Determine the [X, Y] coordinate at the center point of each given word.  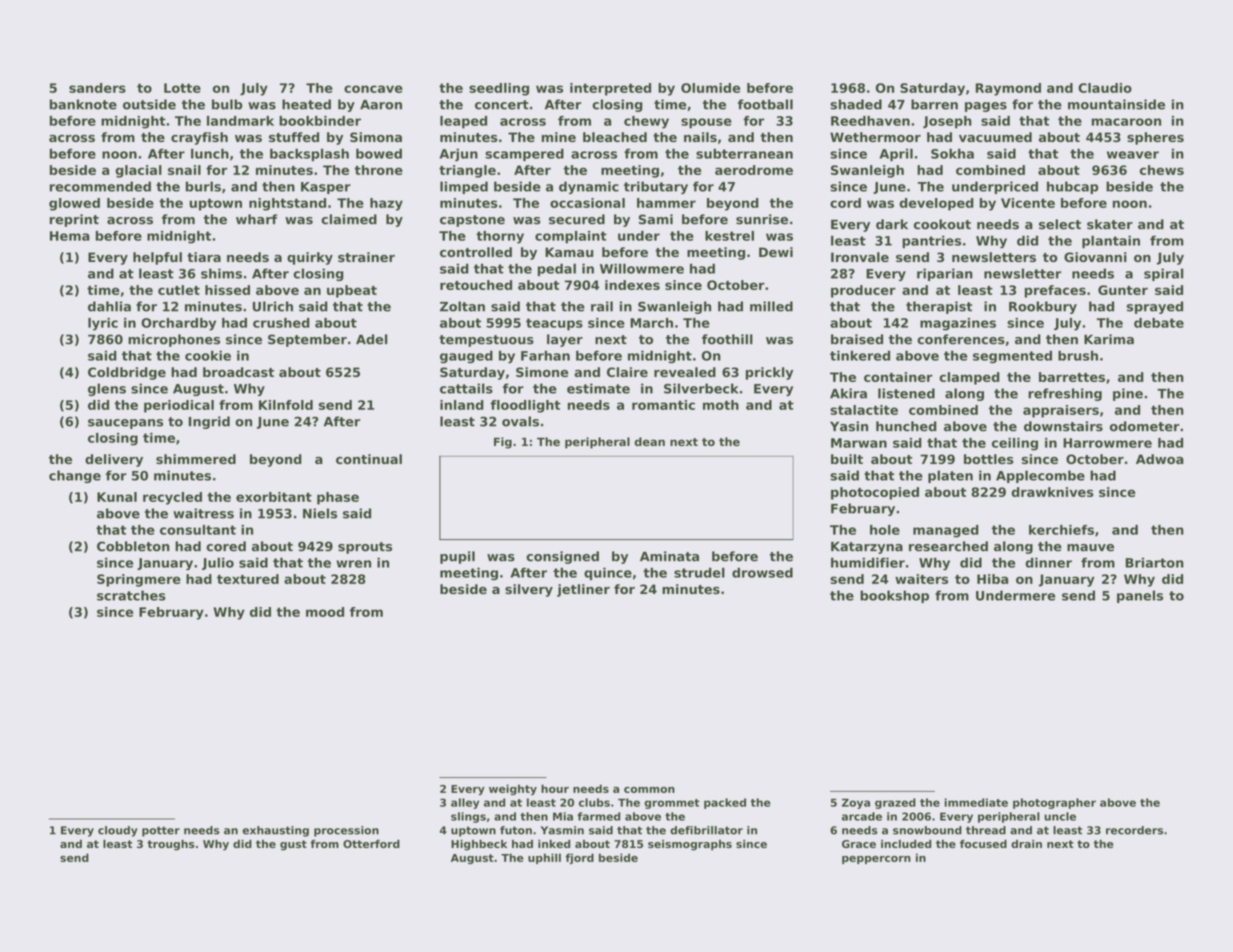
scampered [524, 154]
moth [721, 405]
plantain [1111, 241]
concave [373, 89]
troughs [171, 845]
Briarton [1155, 562]
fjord [579, 858]
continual [369, 459]
